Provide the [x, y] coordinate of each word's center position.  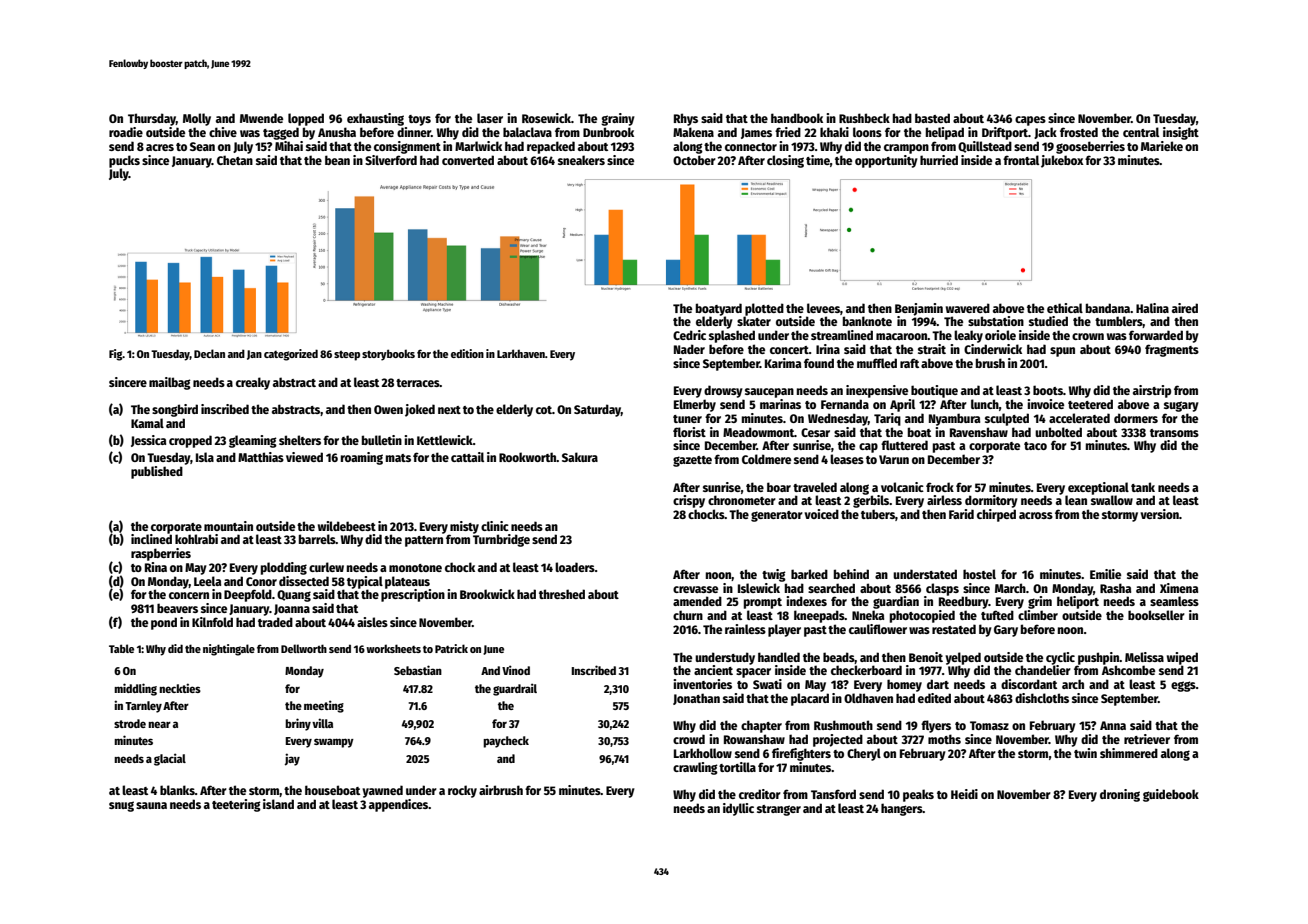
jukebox [1062, 161]
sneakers [581, 160]
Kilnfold [212, 622]
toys [419, 120]
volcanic [902, 487]
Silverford [391, 160]
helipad [945, 133]
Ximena [1179, 588]
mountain [228, 526]
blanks [177, 790]
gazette [692, 461]
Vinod [516, 670]
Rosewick [546, 118]
